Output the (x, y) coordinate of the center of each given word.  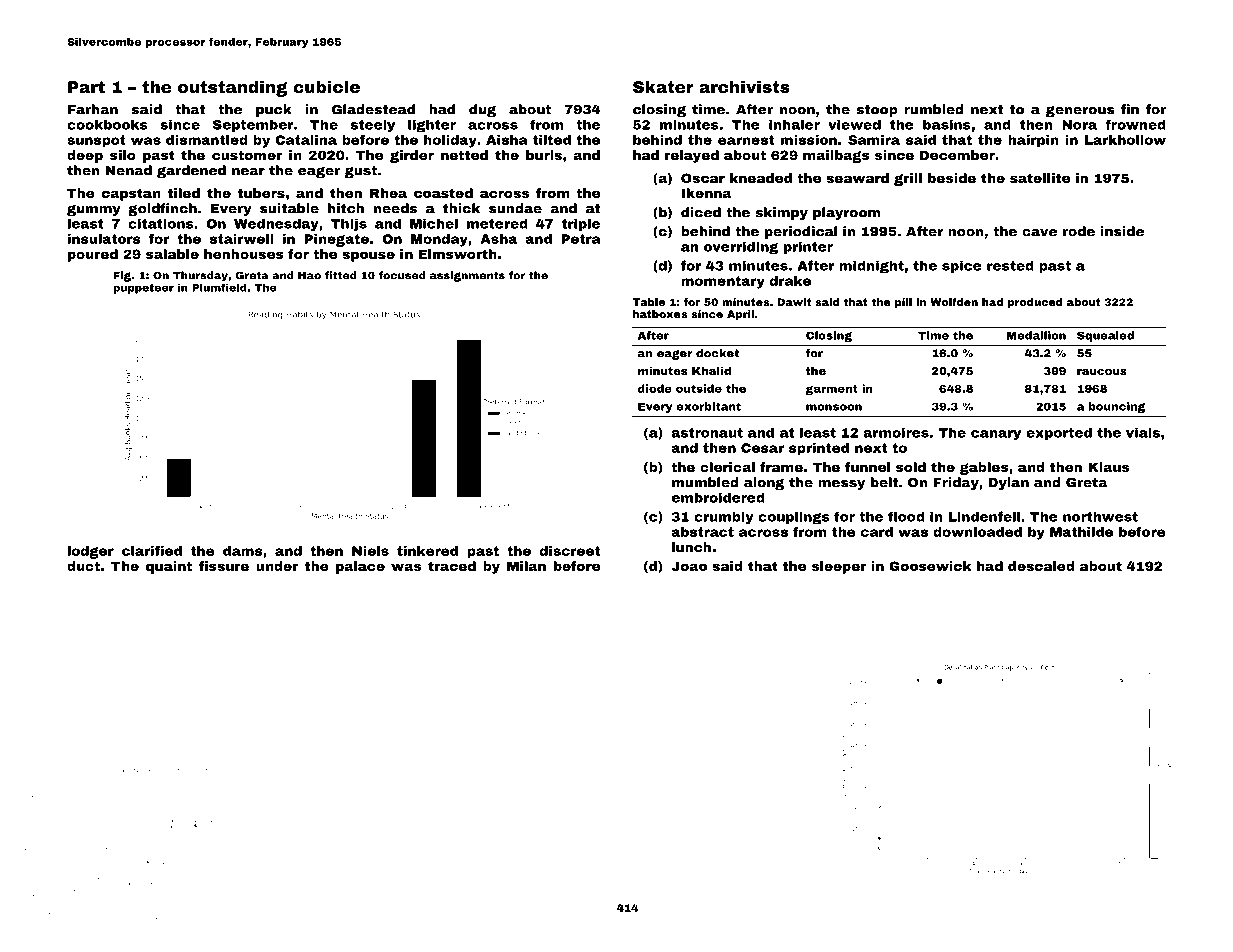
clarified (152, 550)
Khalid (711, 370)
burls (544, 155)
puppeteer (143, 289)
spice (962, 266)
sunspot (96, 141)
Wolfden (954, 302)
